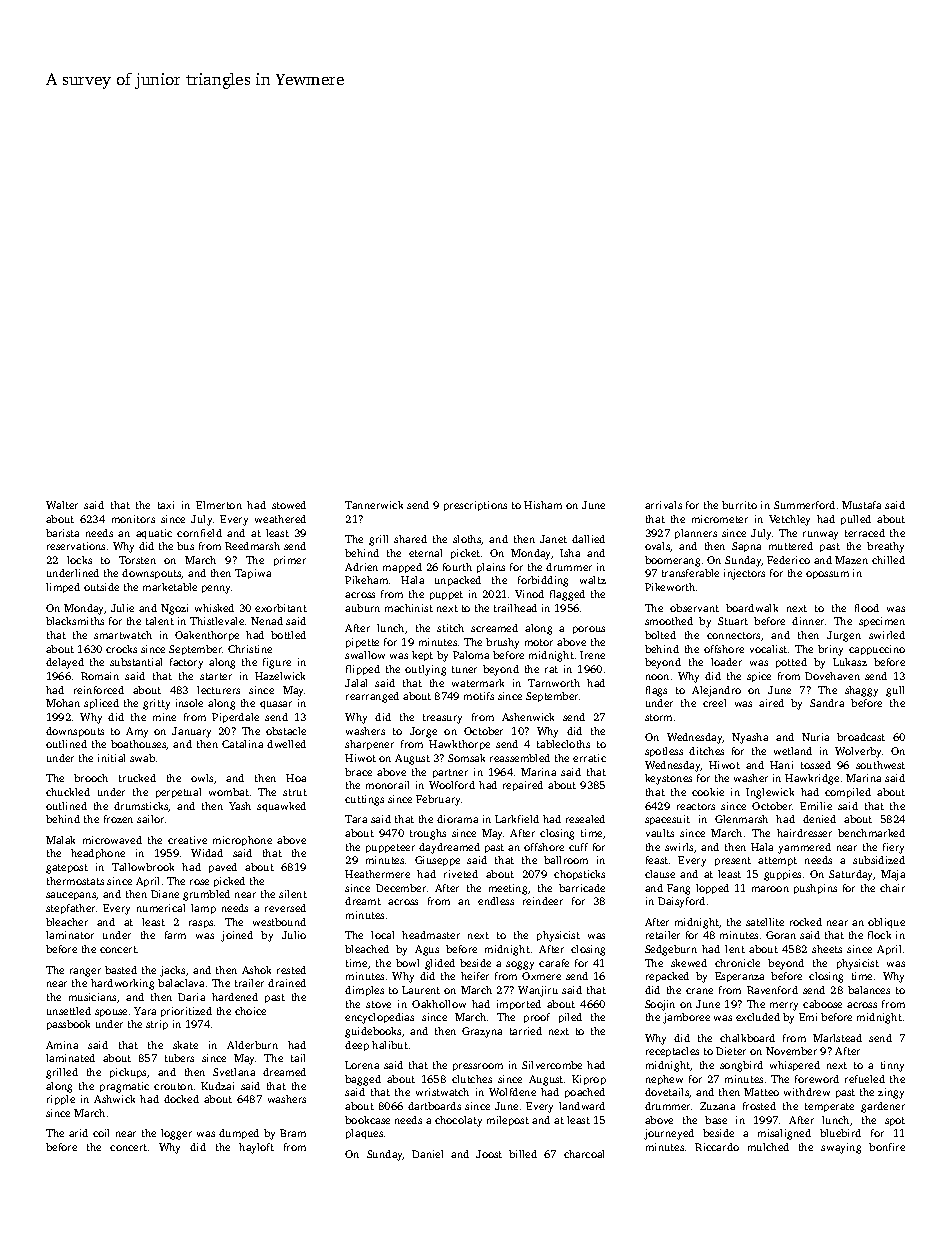 This document has height=1233, width=952. I want to click on Kudzai, so click(217, 1086).
